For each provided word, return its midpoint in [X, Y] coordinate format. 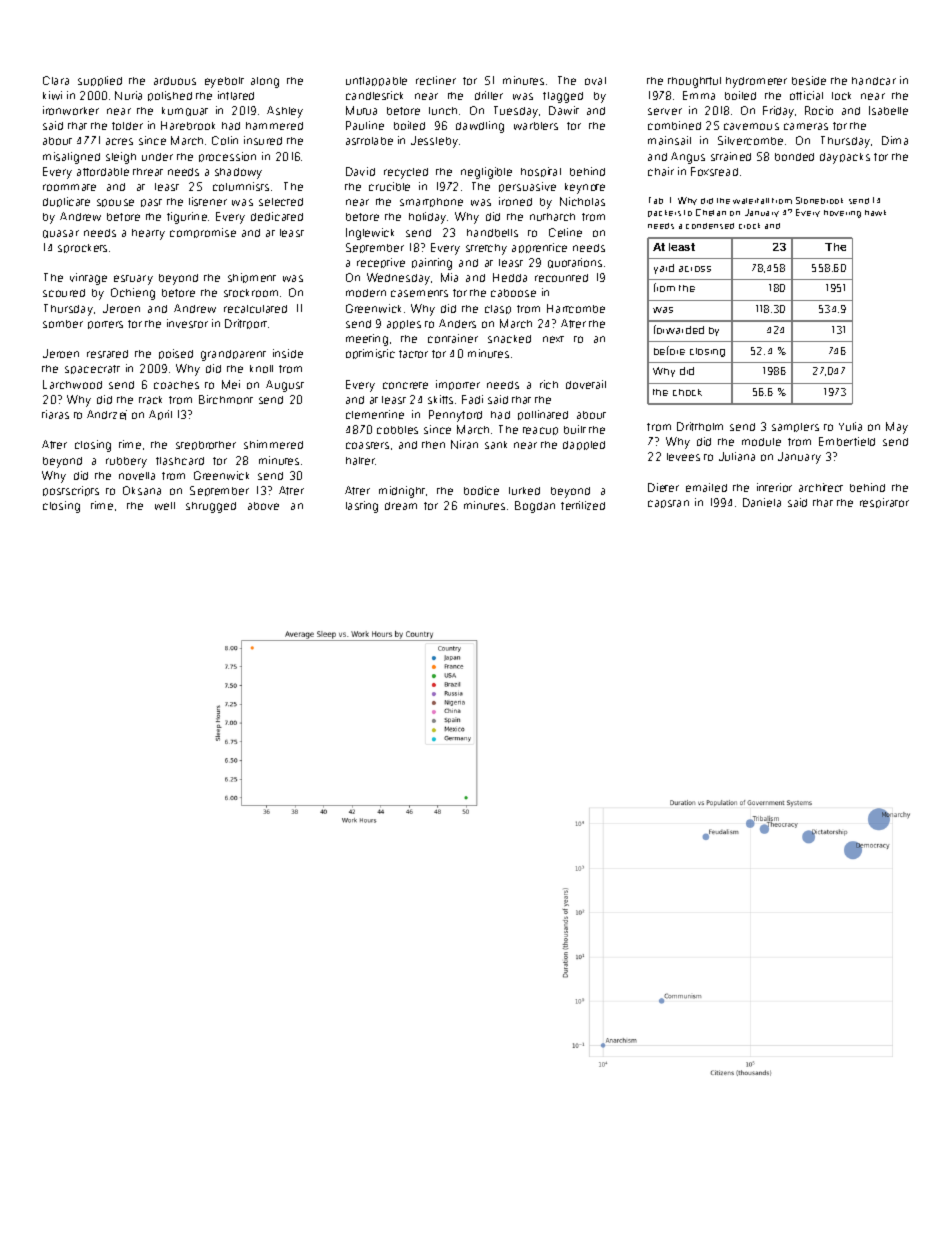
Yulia [850, 426]
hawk [875, 213]
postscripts [71, 491]
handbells [492, 233]
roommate [69, 187]
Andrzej [107, 415]
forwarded [679, 329]
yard [664, 269]
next [553, 339]
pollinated [543, 415]
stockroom [251, 293]
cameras [806, 126]
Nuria [128, 95]
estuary [133, 280]
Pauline [365, 125]
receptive [381, 263]
